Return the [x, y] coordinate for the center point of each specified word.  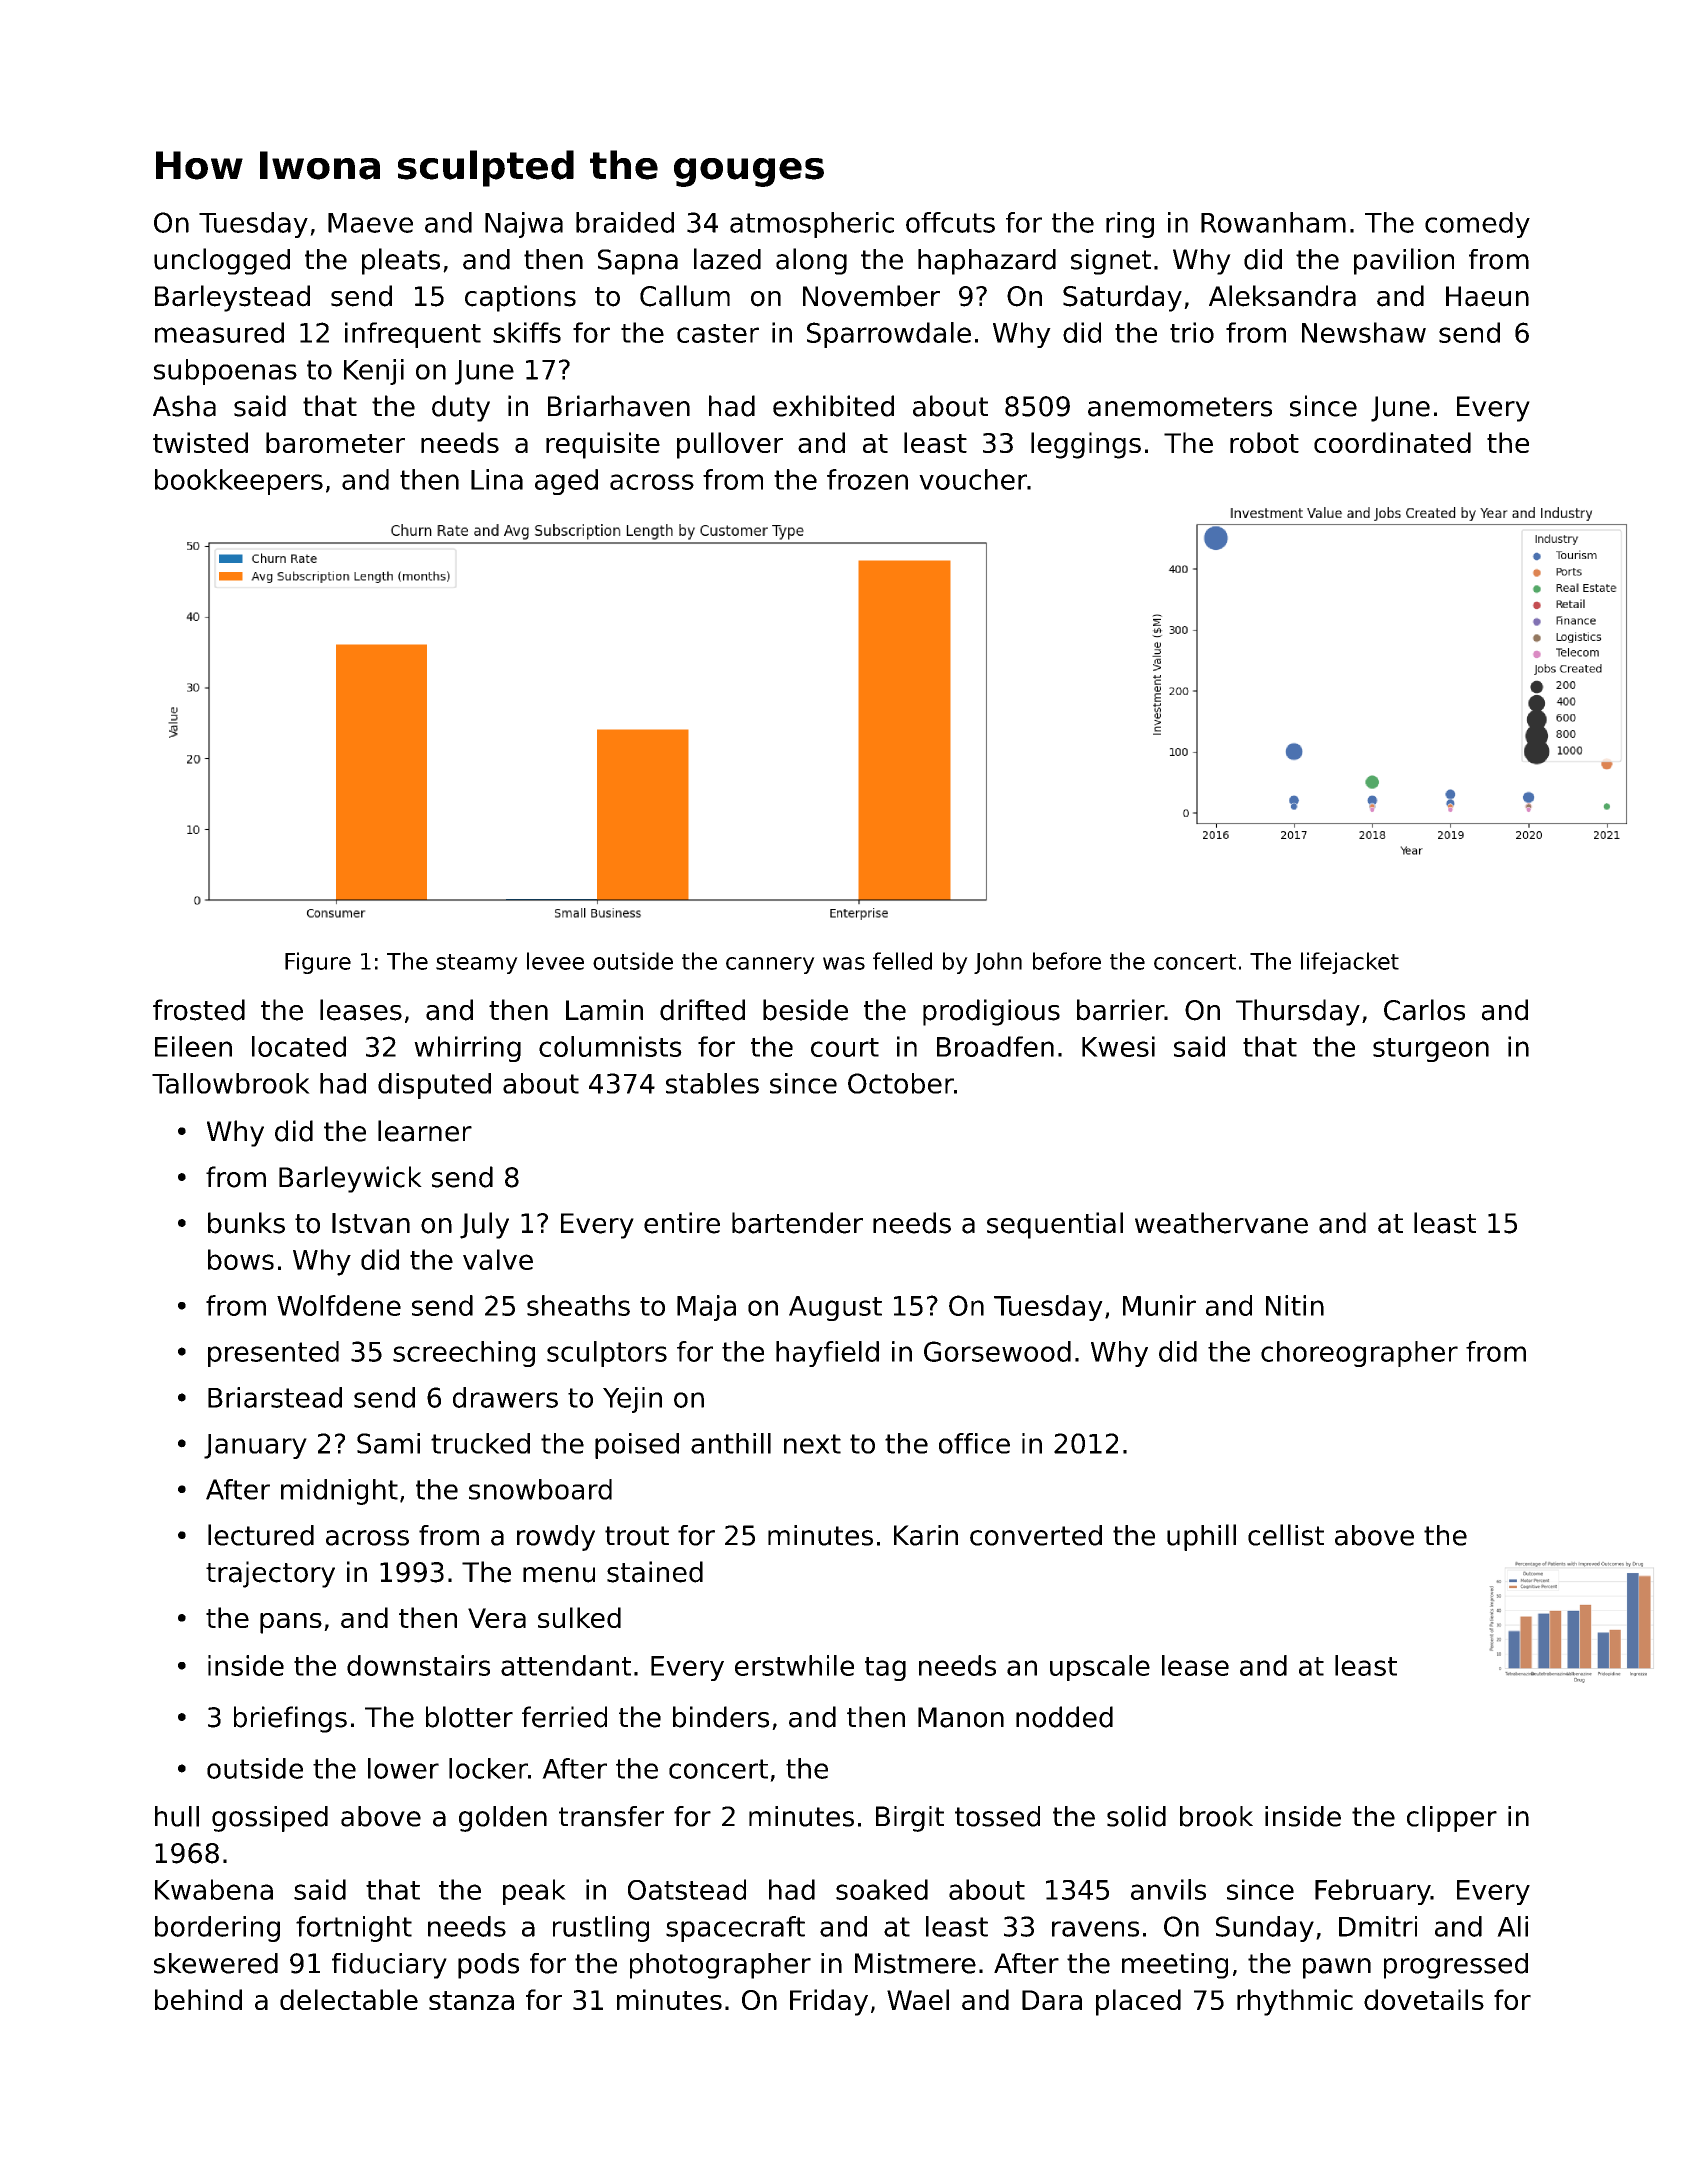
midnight [339, 1492]
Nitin [1295, 1305]
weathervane [1221, 1223]
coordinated [1392, 442]
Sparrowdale [889, 335]
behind [198, 1999]
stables [712, 1083]
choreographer [1359, 1354]
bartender [797, 1223]
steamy [477, 964]
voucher [973, 479]
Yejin [632, 1400]
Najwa [524, 225]
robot [1264, 442]
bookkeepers [239, 482]
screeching [464, 1354]
